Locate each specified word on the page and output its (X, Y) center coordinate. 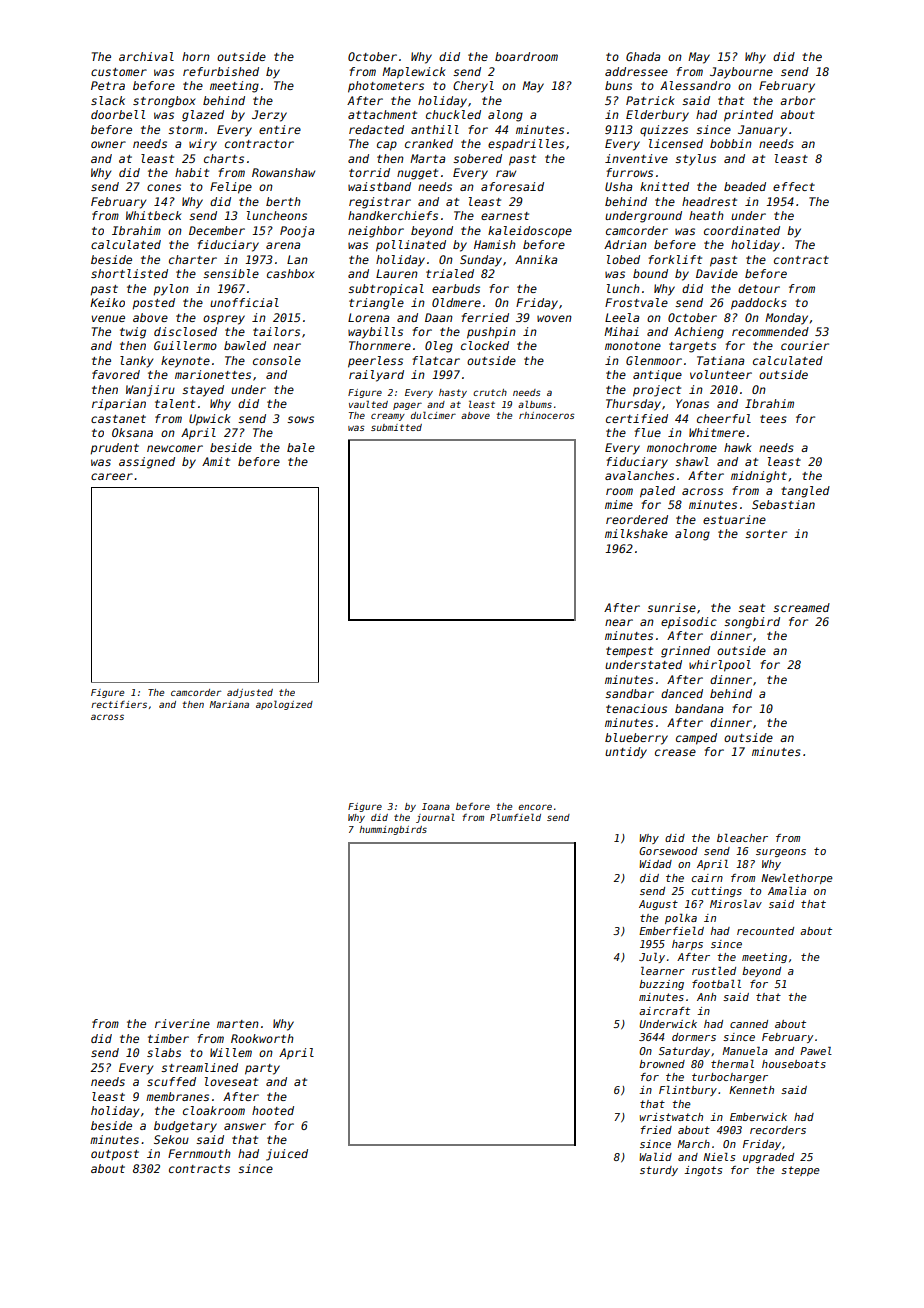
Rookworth (262, 1038)
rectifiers (119, 704)
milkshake (636, 533)
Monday (786, 319)
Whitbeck (154, 215)
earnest (505, 216)
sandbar (629, 693)
